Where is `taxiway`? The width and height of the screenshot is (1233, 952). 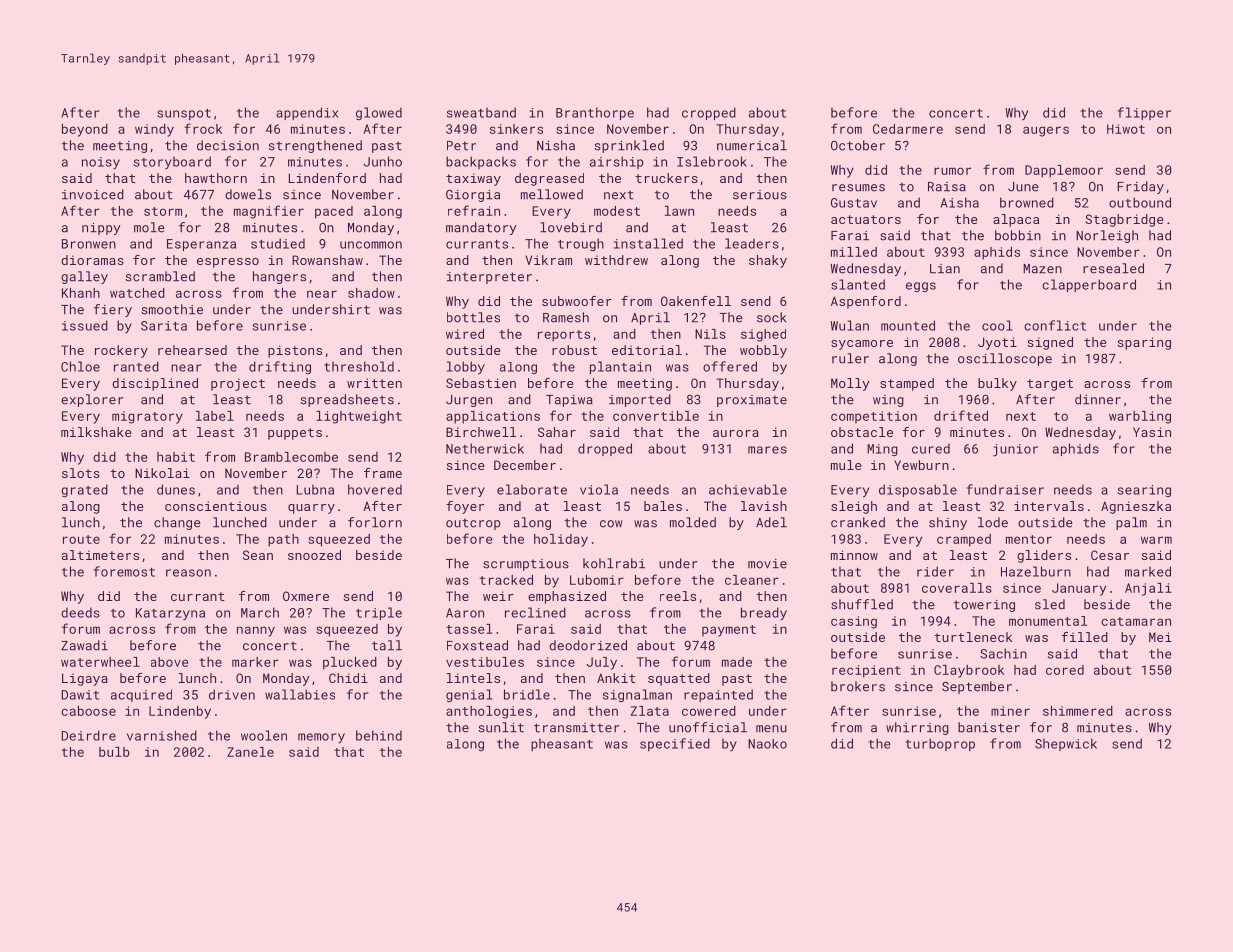
taxiway is located at coordinates (473, 179).
